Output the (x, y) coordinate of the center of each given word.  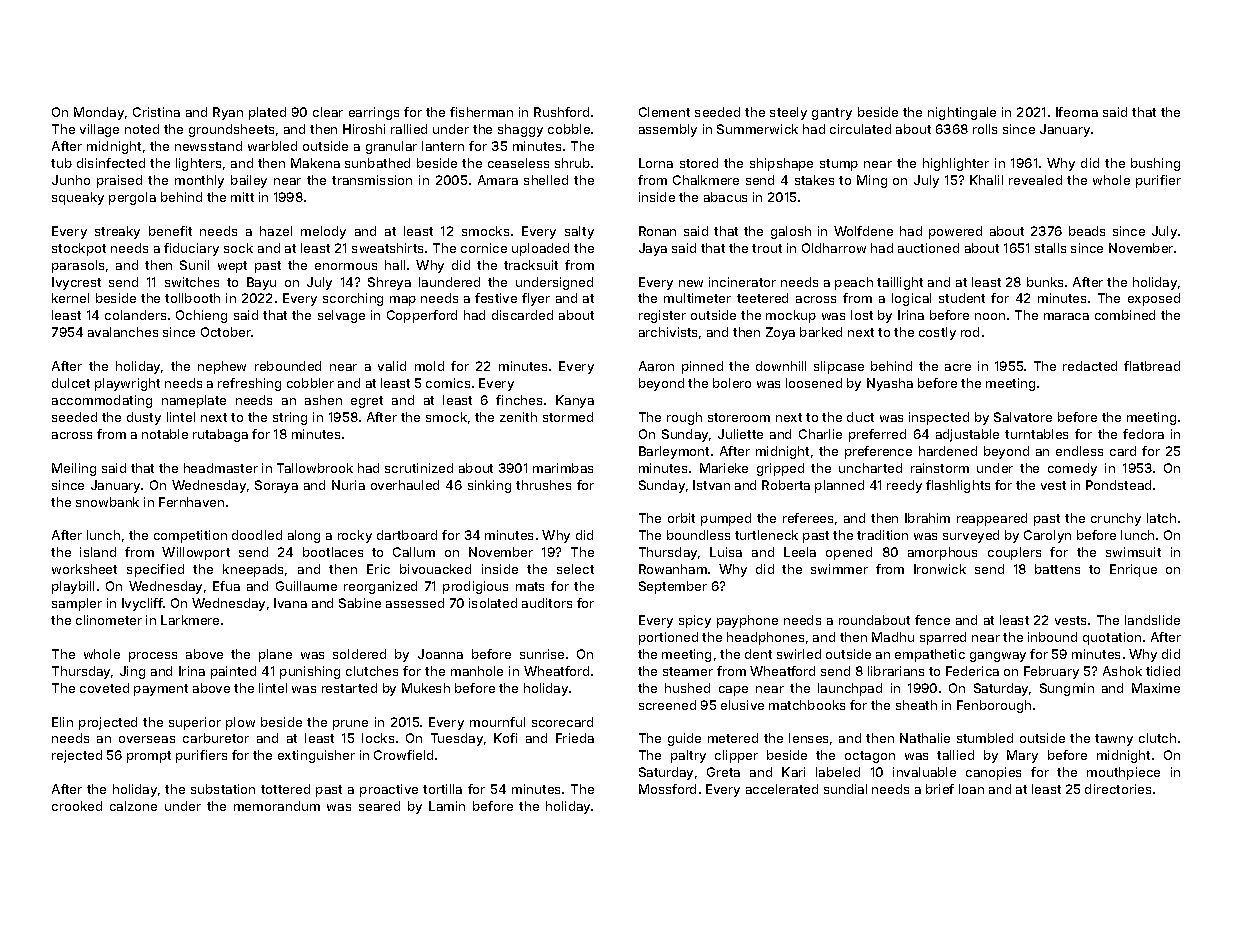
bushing (1155, 164)
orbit (681, 518)
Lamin (447, 806)
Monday (99, 113)
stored (699, 163)
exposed (1154, 299)
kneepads (253, 570)
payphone (747, 621)
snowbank (107, 502)
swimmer (839, 569)
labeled (838, 772)
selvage (341, 316)
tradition (882, 535)
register (662, 316)
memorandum (277, 806)
